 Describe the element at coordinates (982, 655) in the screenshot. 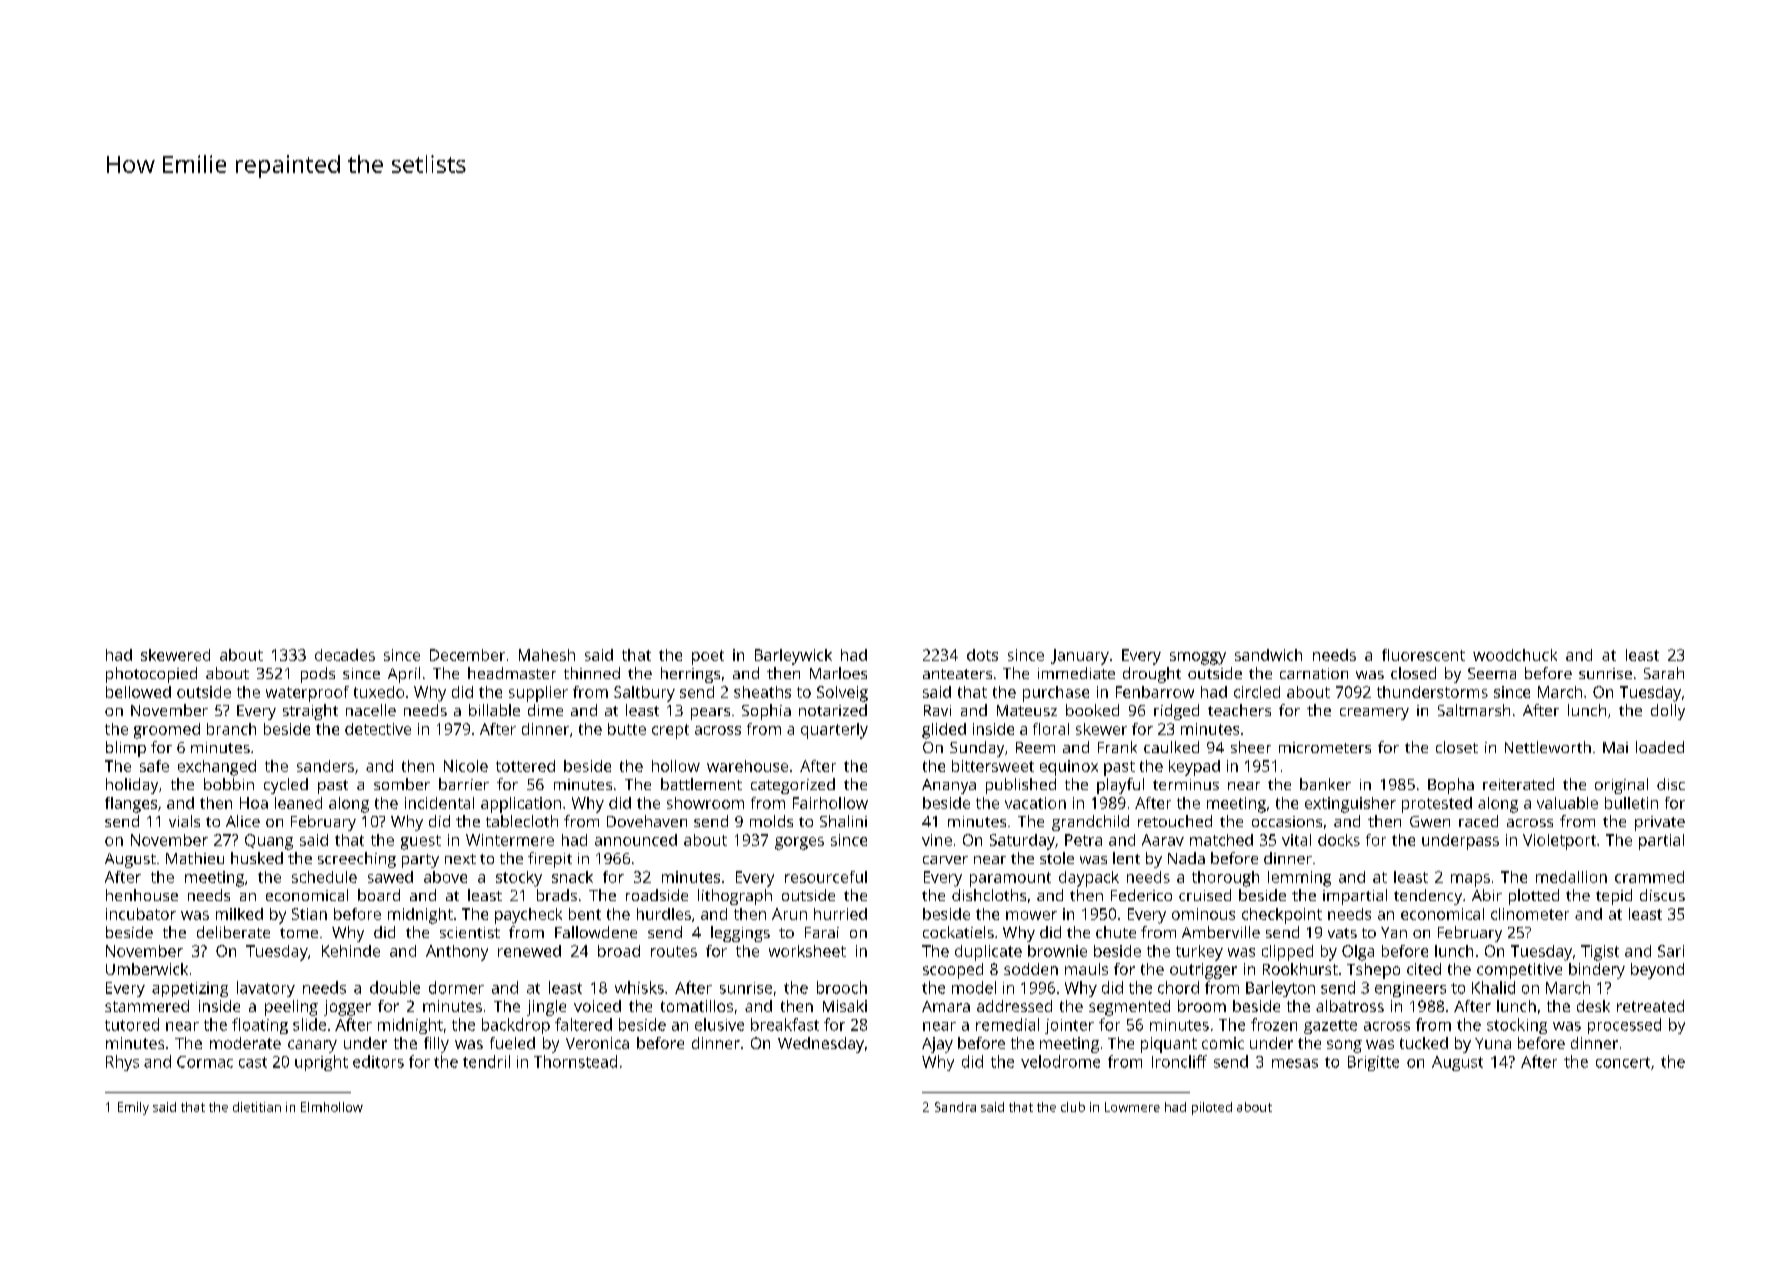

I see `dots` at that location.
